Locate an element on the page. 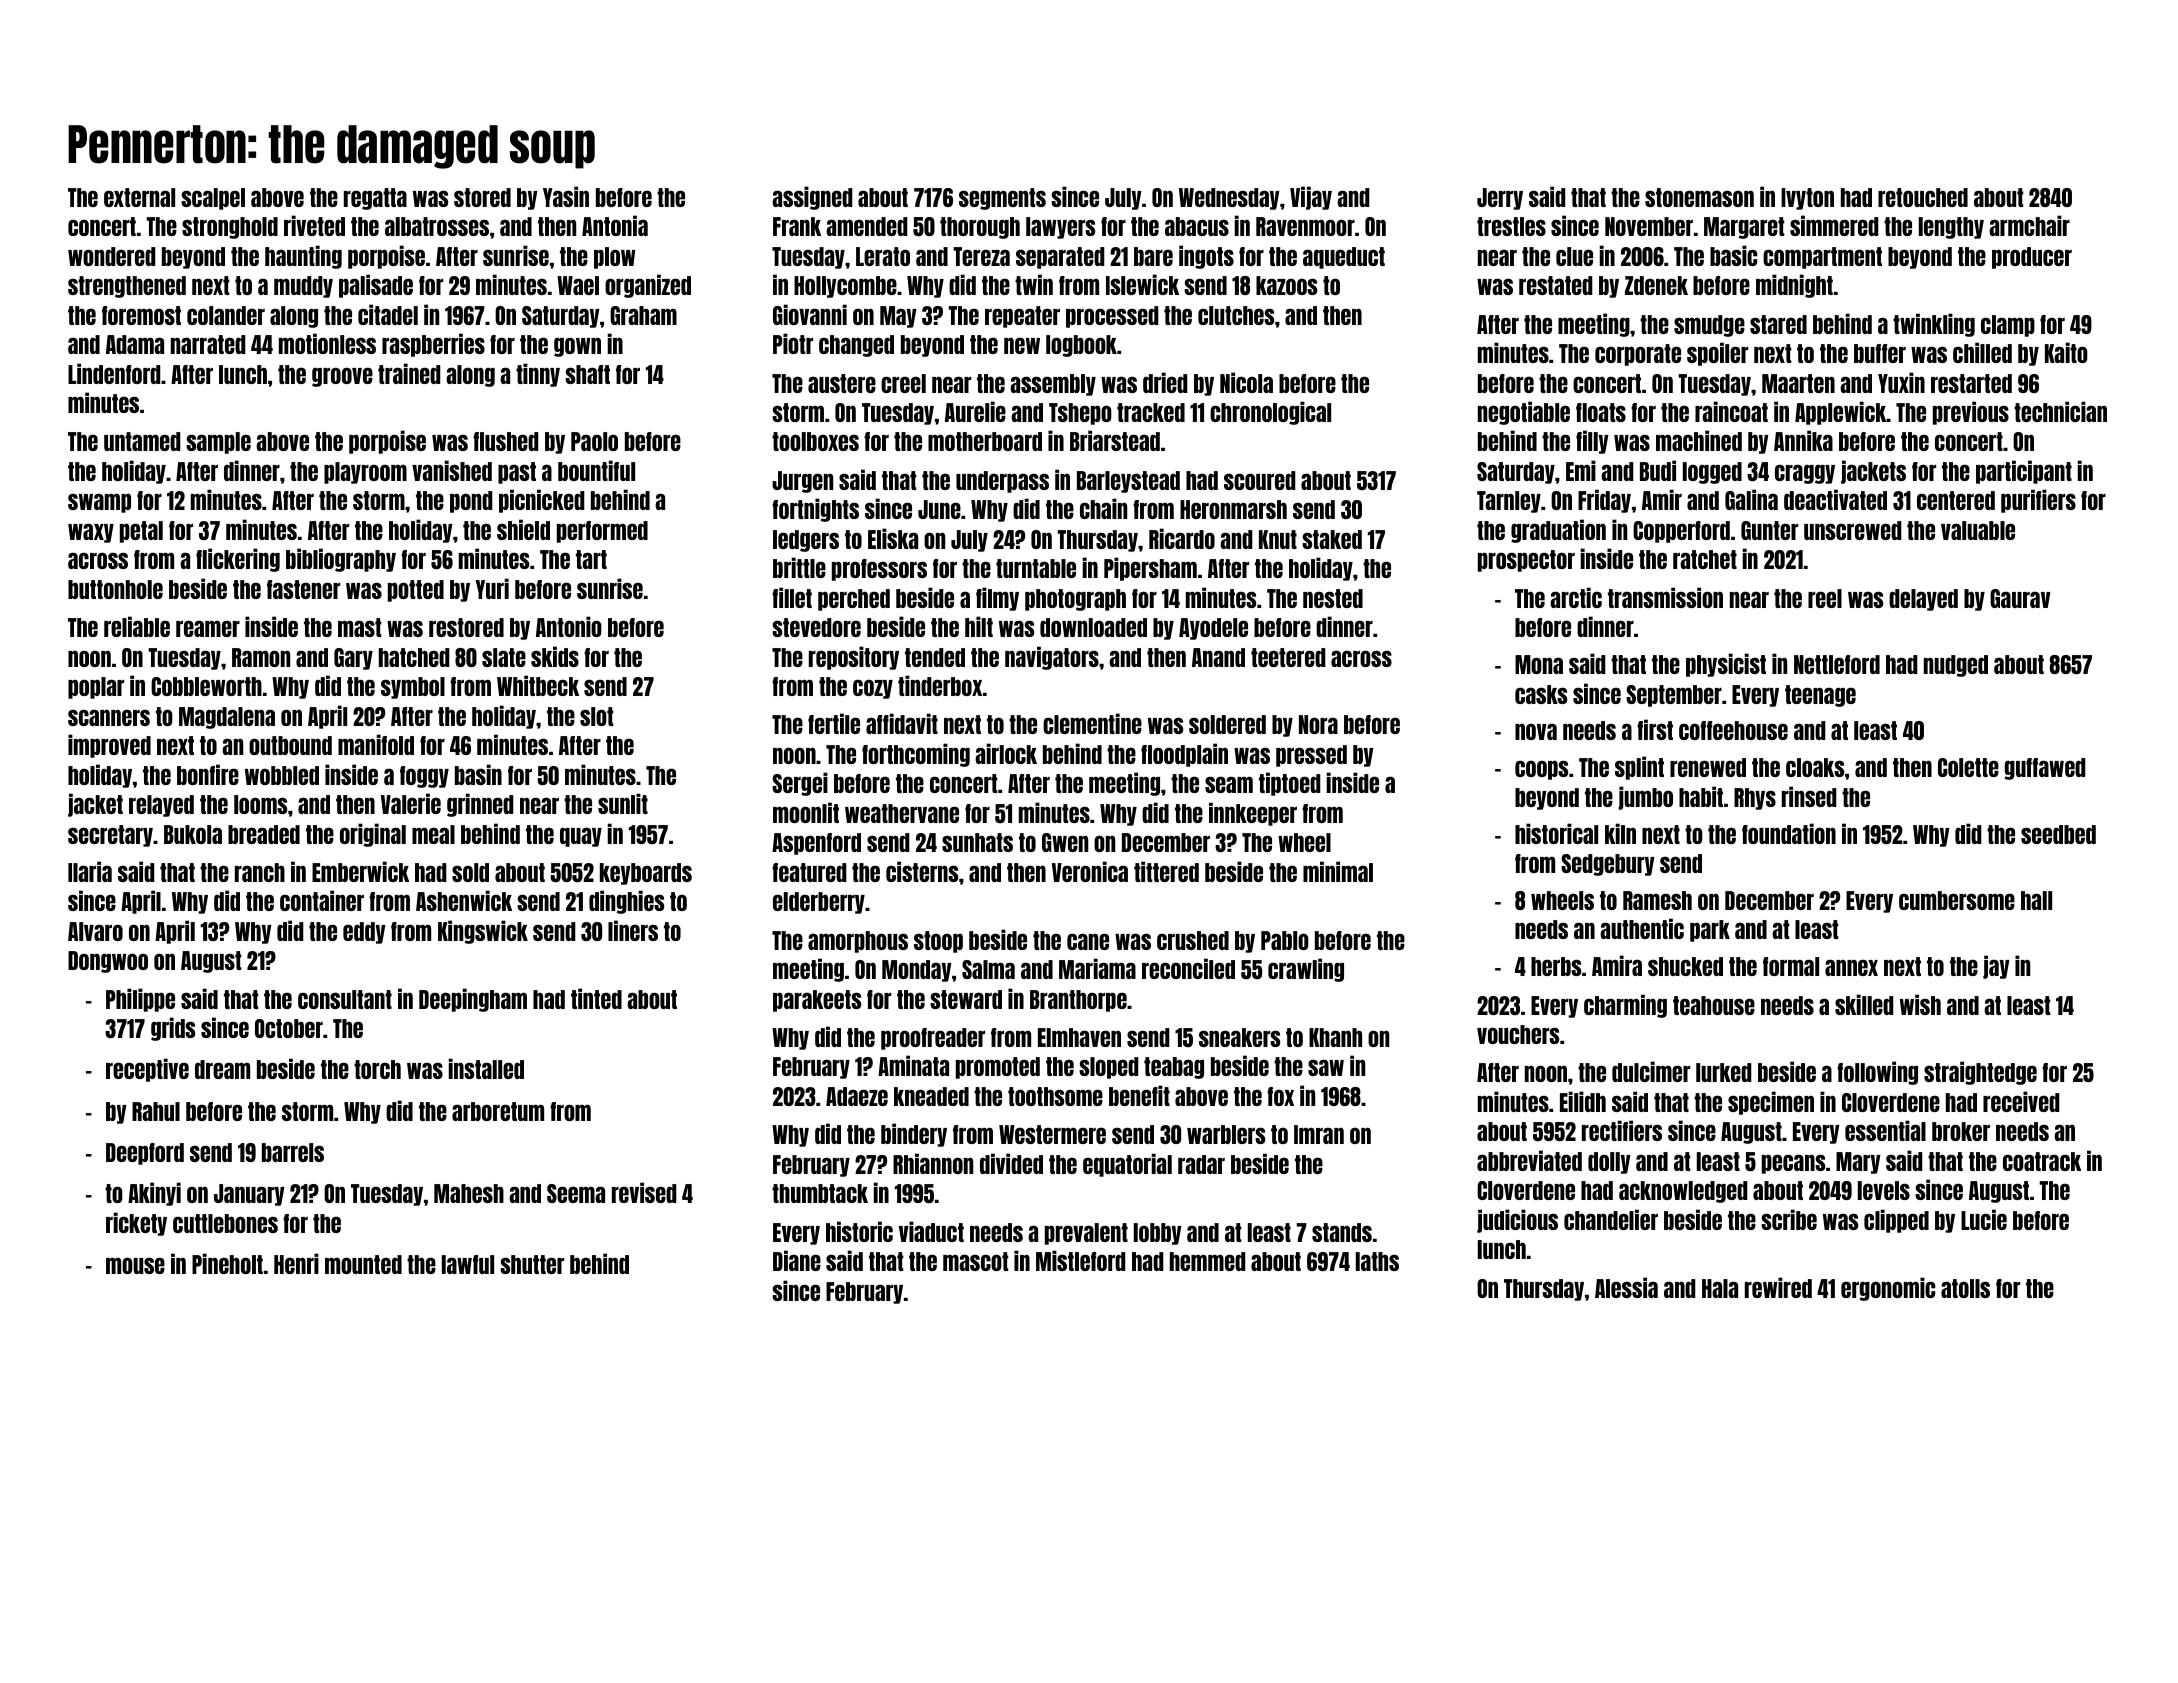 The height and width of the image is (1683, 2178). separated is located at coordinates (1060, 258).
